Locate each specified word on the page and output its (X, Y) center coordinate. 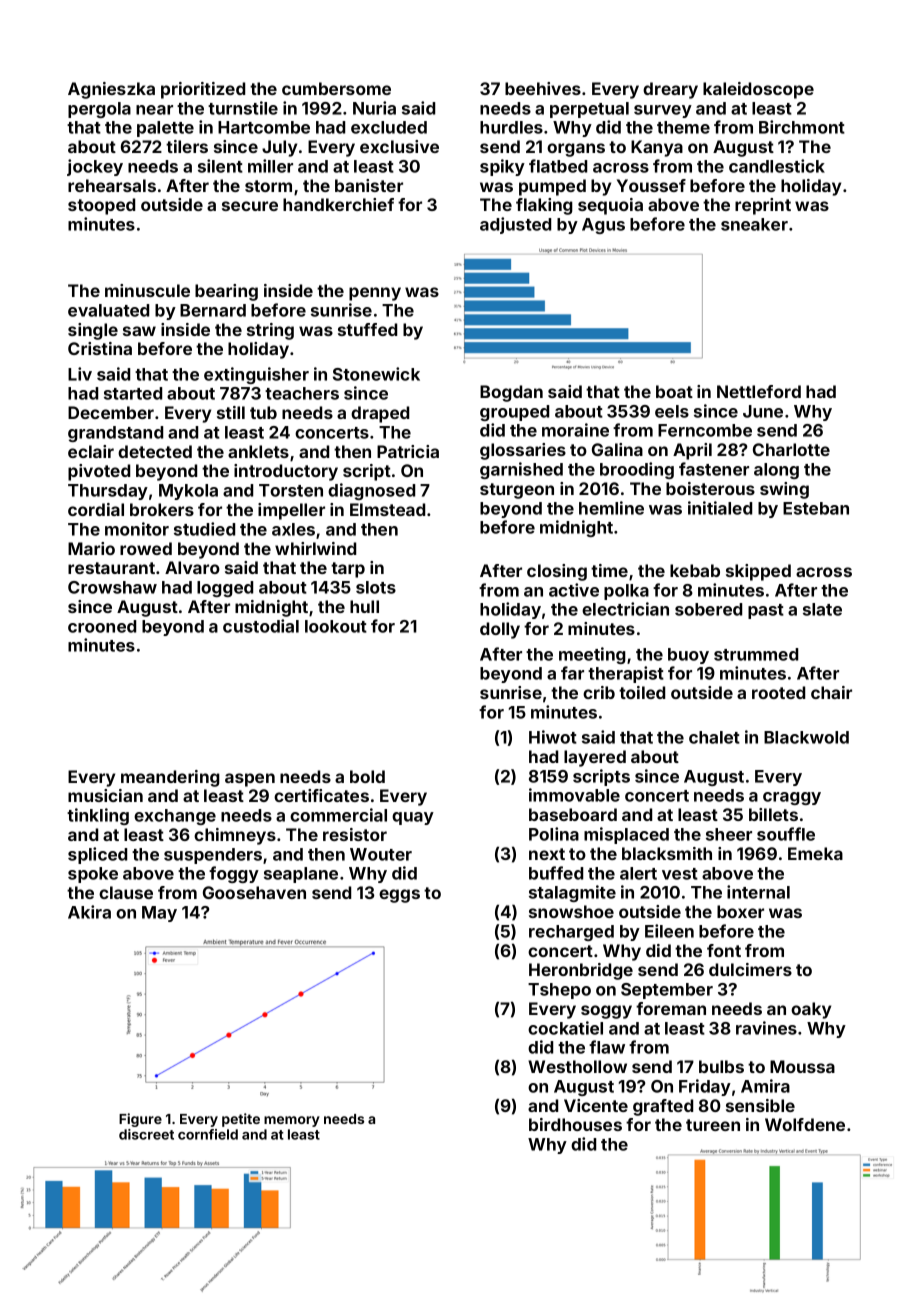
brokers (162, 509)
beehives (543, 88)
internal (758, 892)
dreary (670, 90)
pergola (99, 110)
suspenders (213, 856)
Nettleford (759, 391)
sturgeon (517, 491)
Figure (140, 1120)
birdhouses (575, 1124)
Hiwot (553, 737)
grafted (663, 1107)
